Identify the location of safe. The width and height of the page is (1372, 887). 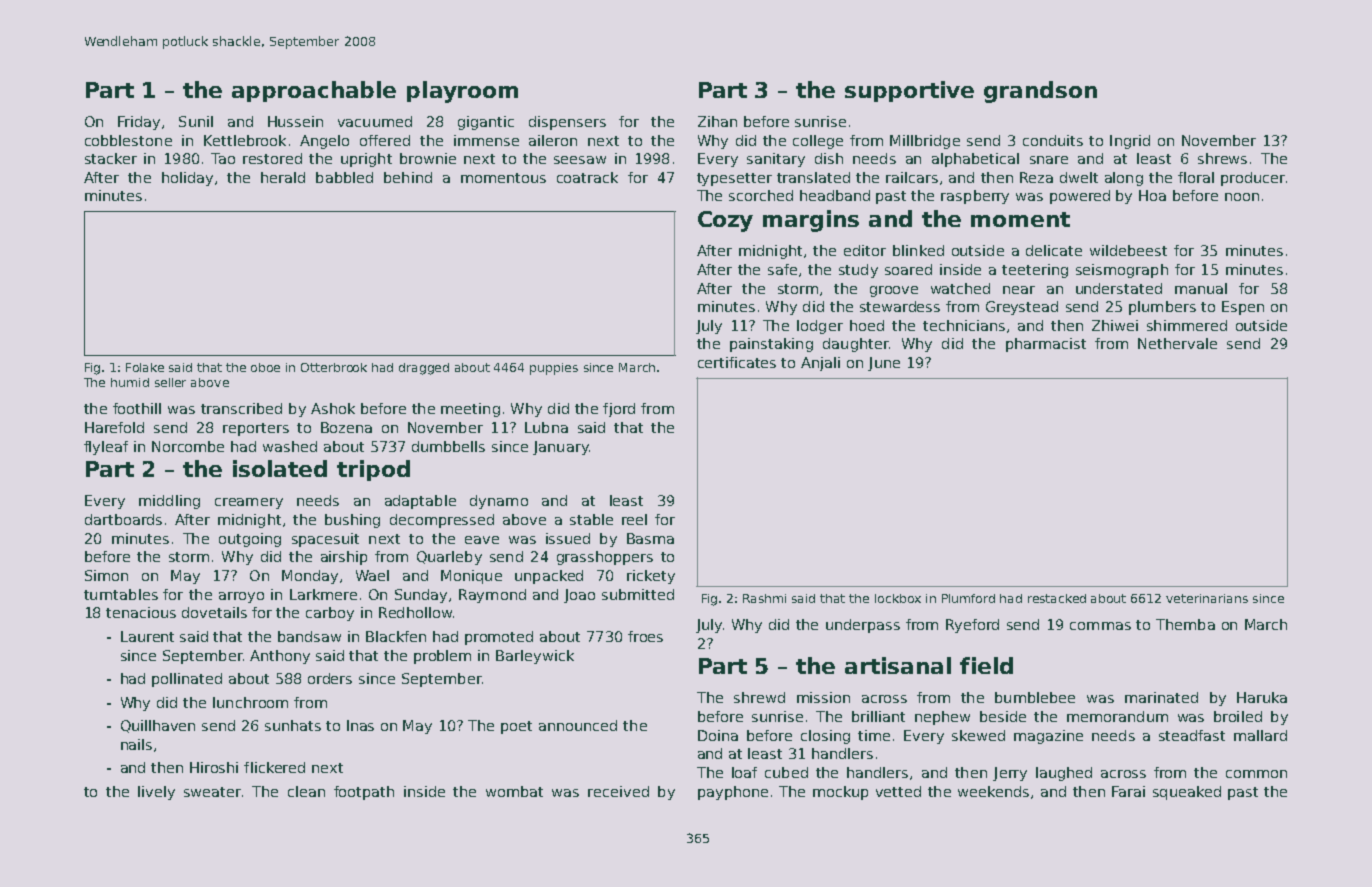
(782, 269).
